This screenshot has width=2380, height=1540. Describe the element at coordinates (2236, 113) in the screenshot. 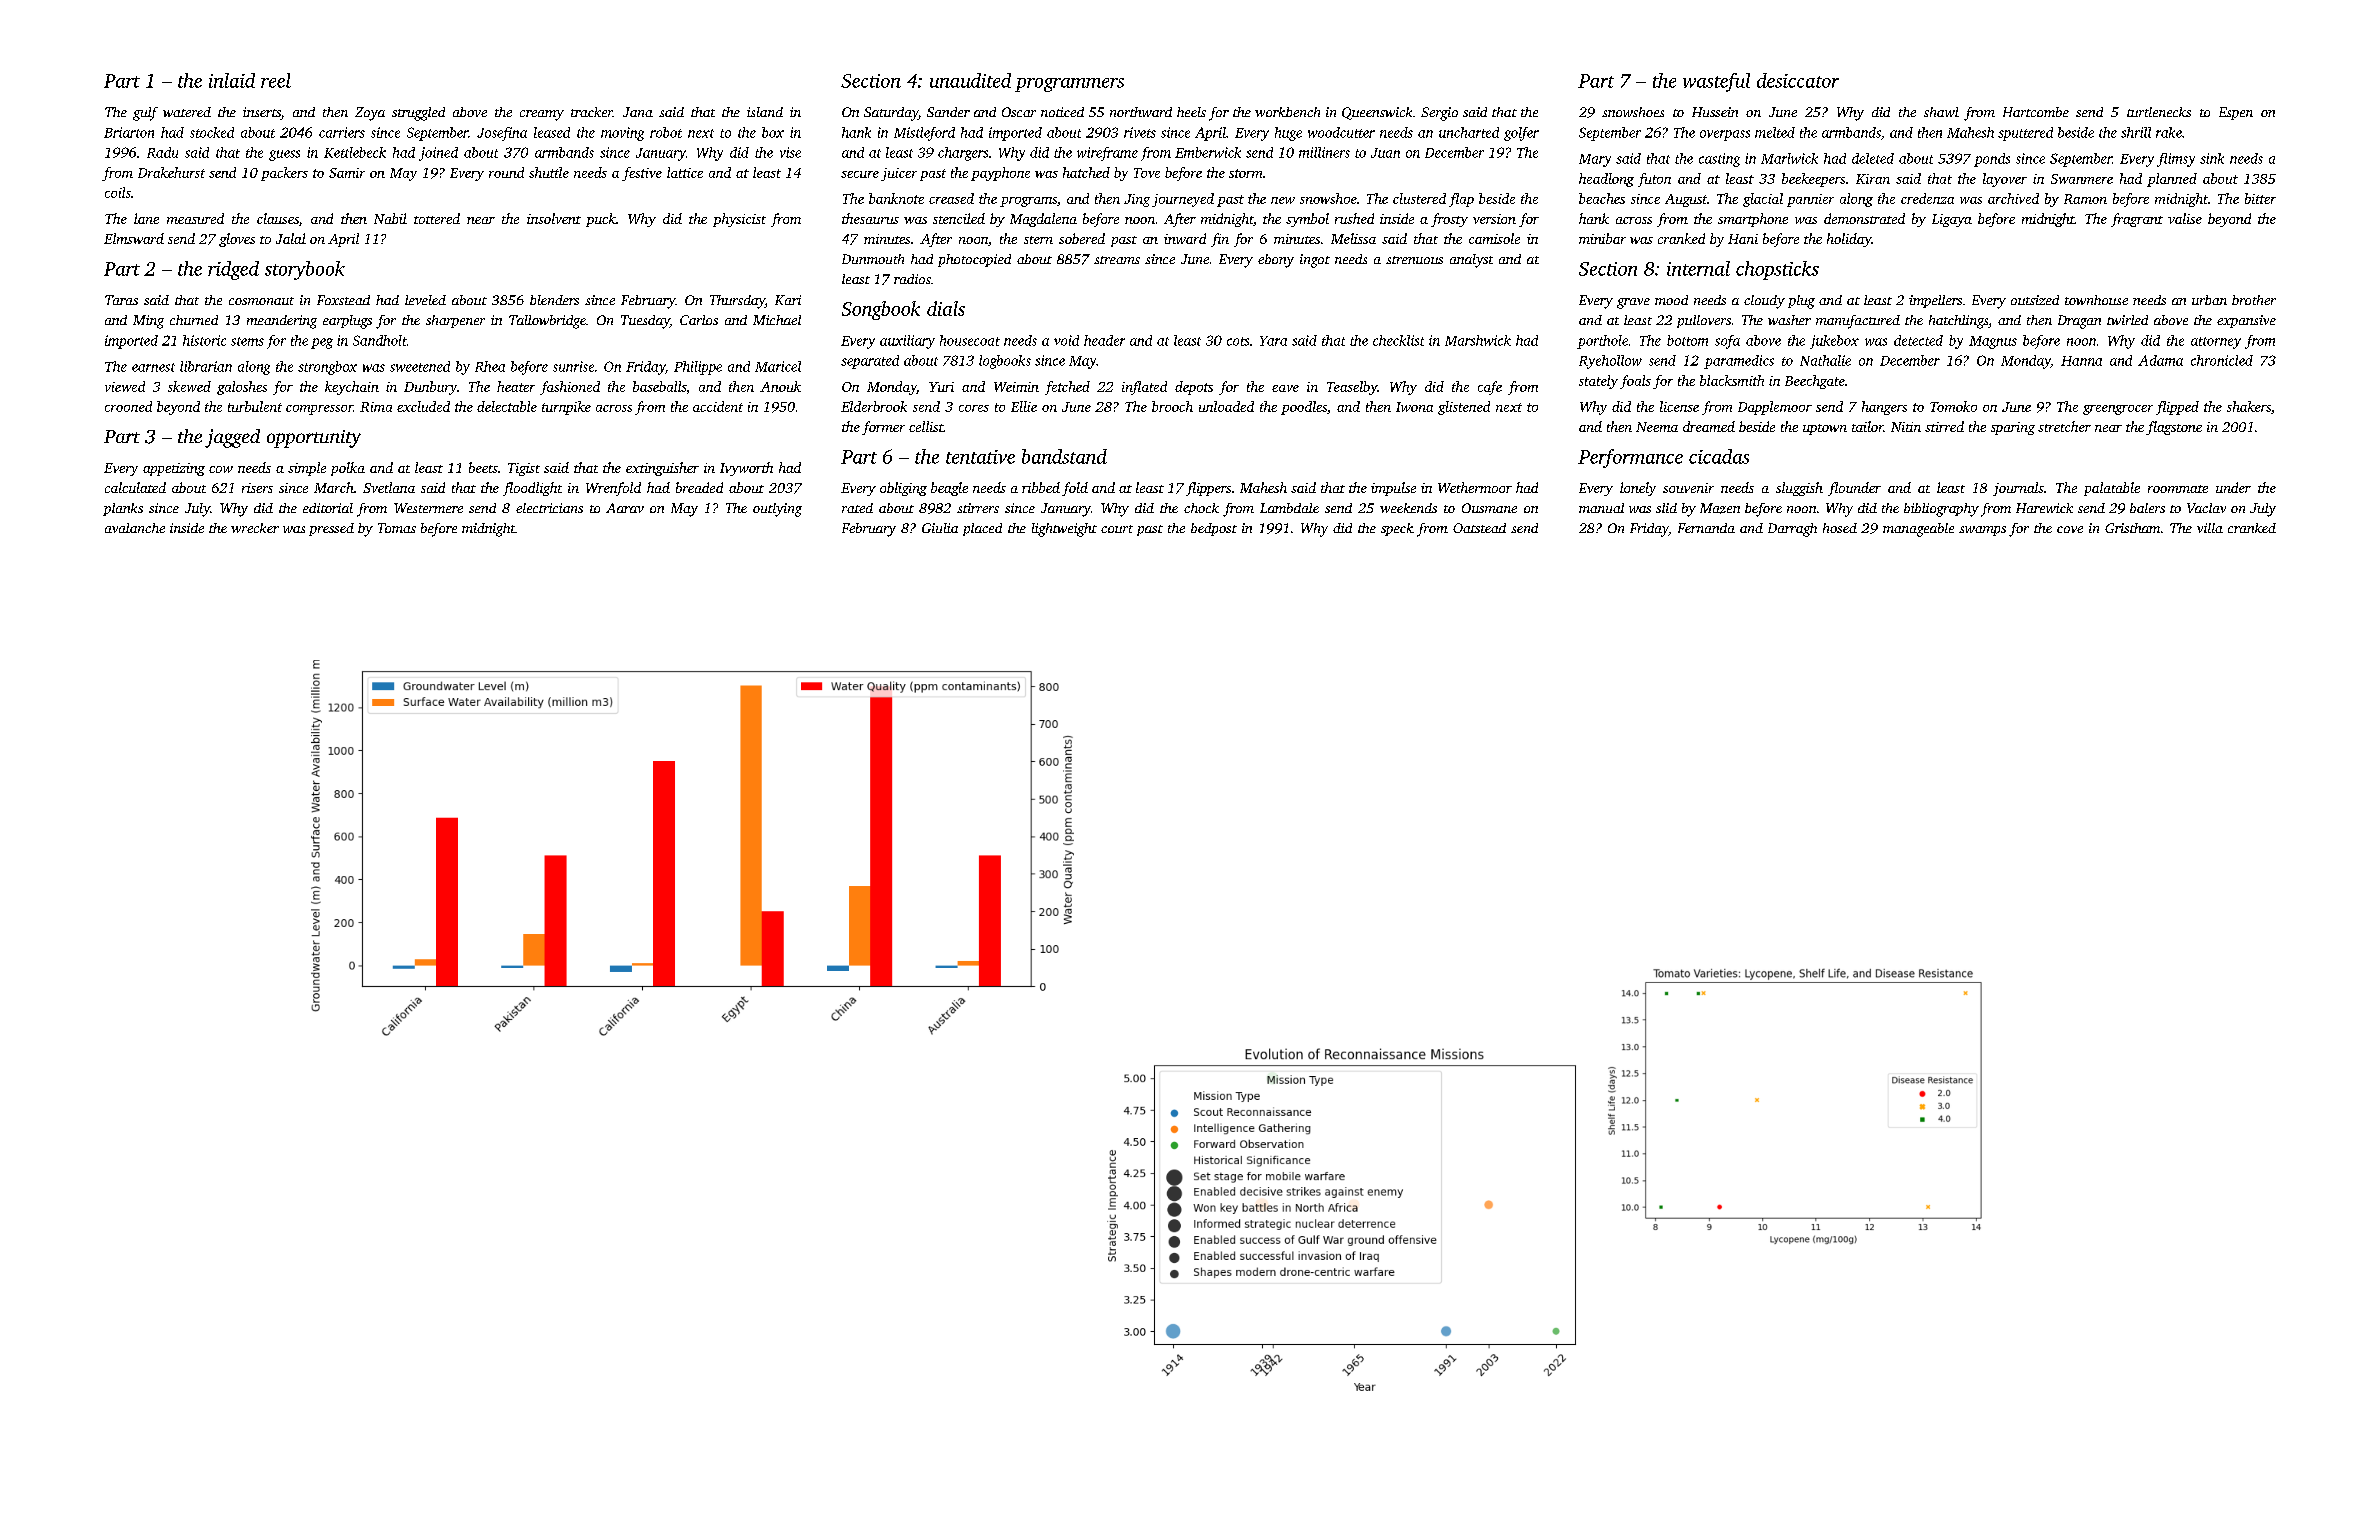

I see `Espen` at that location.
